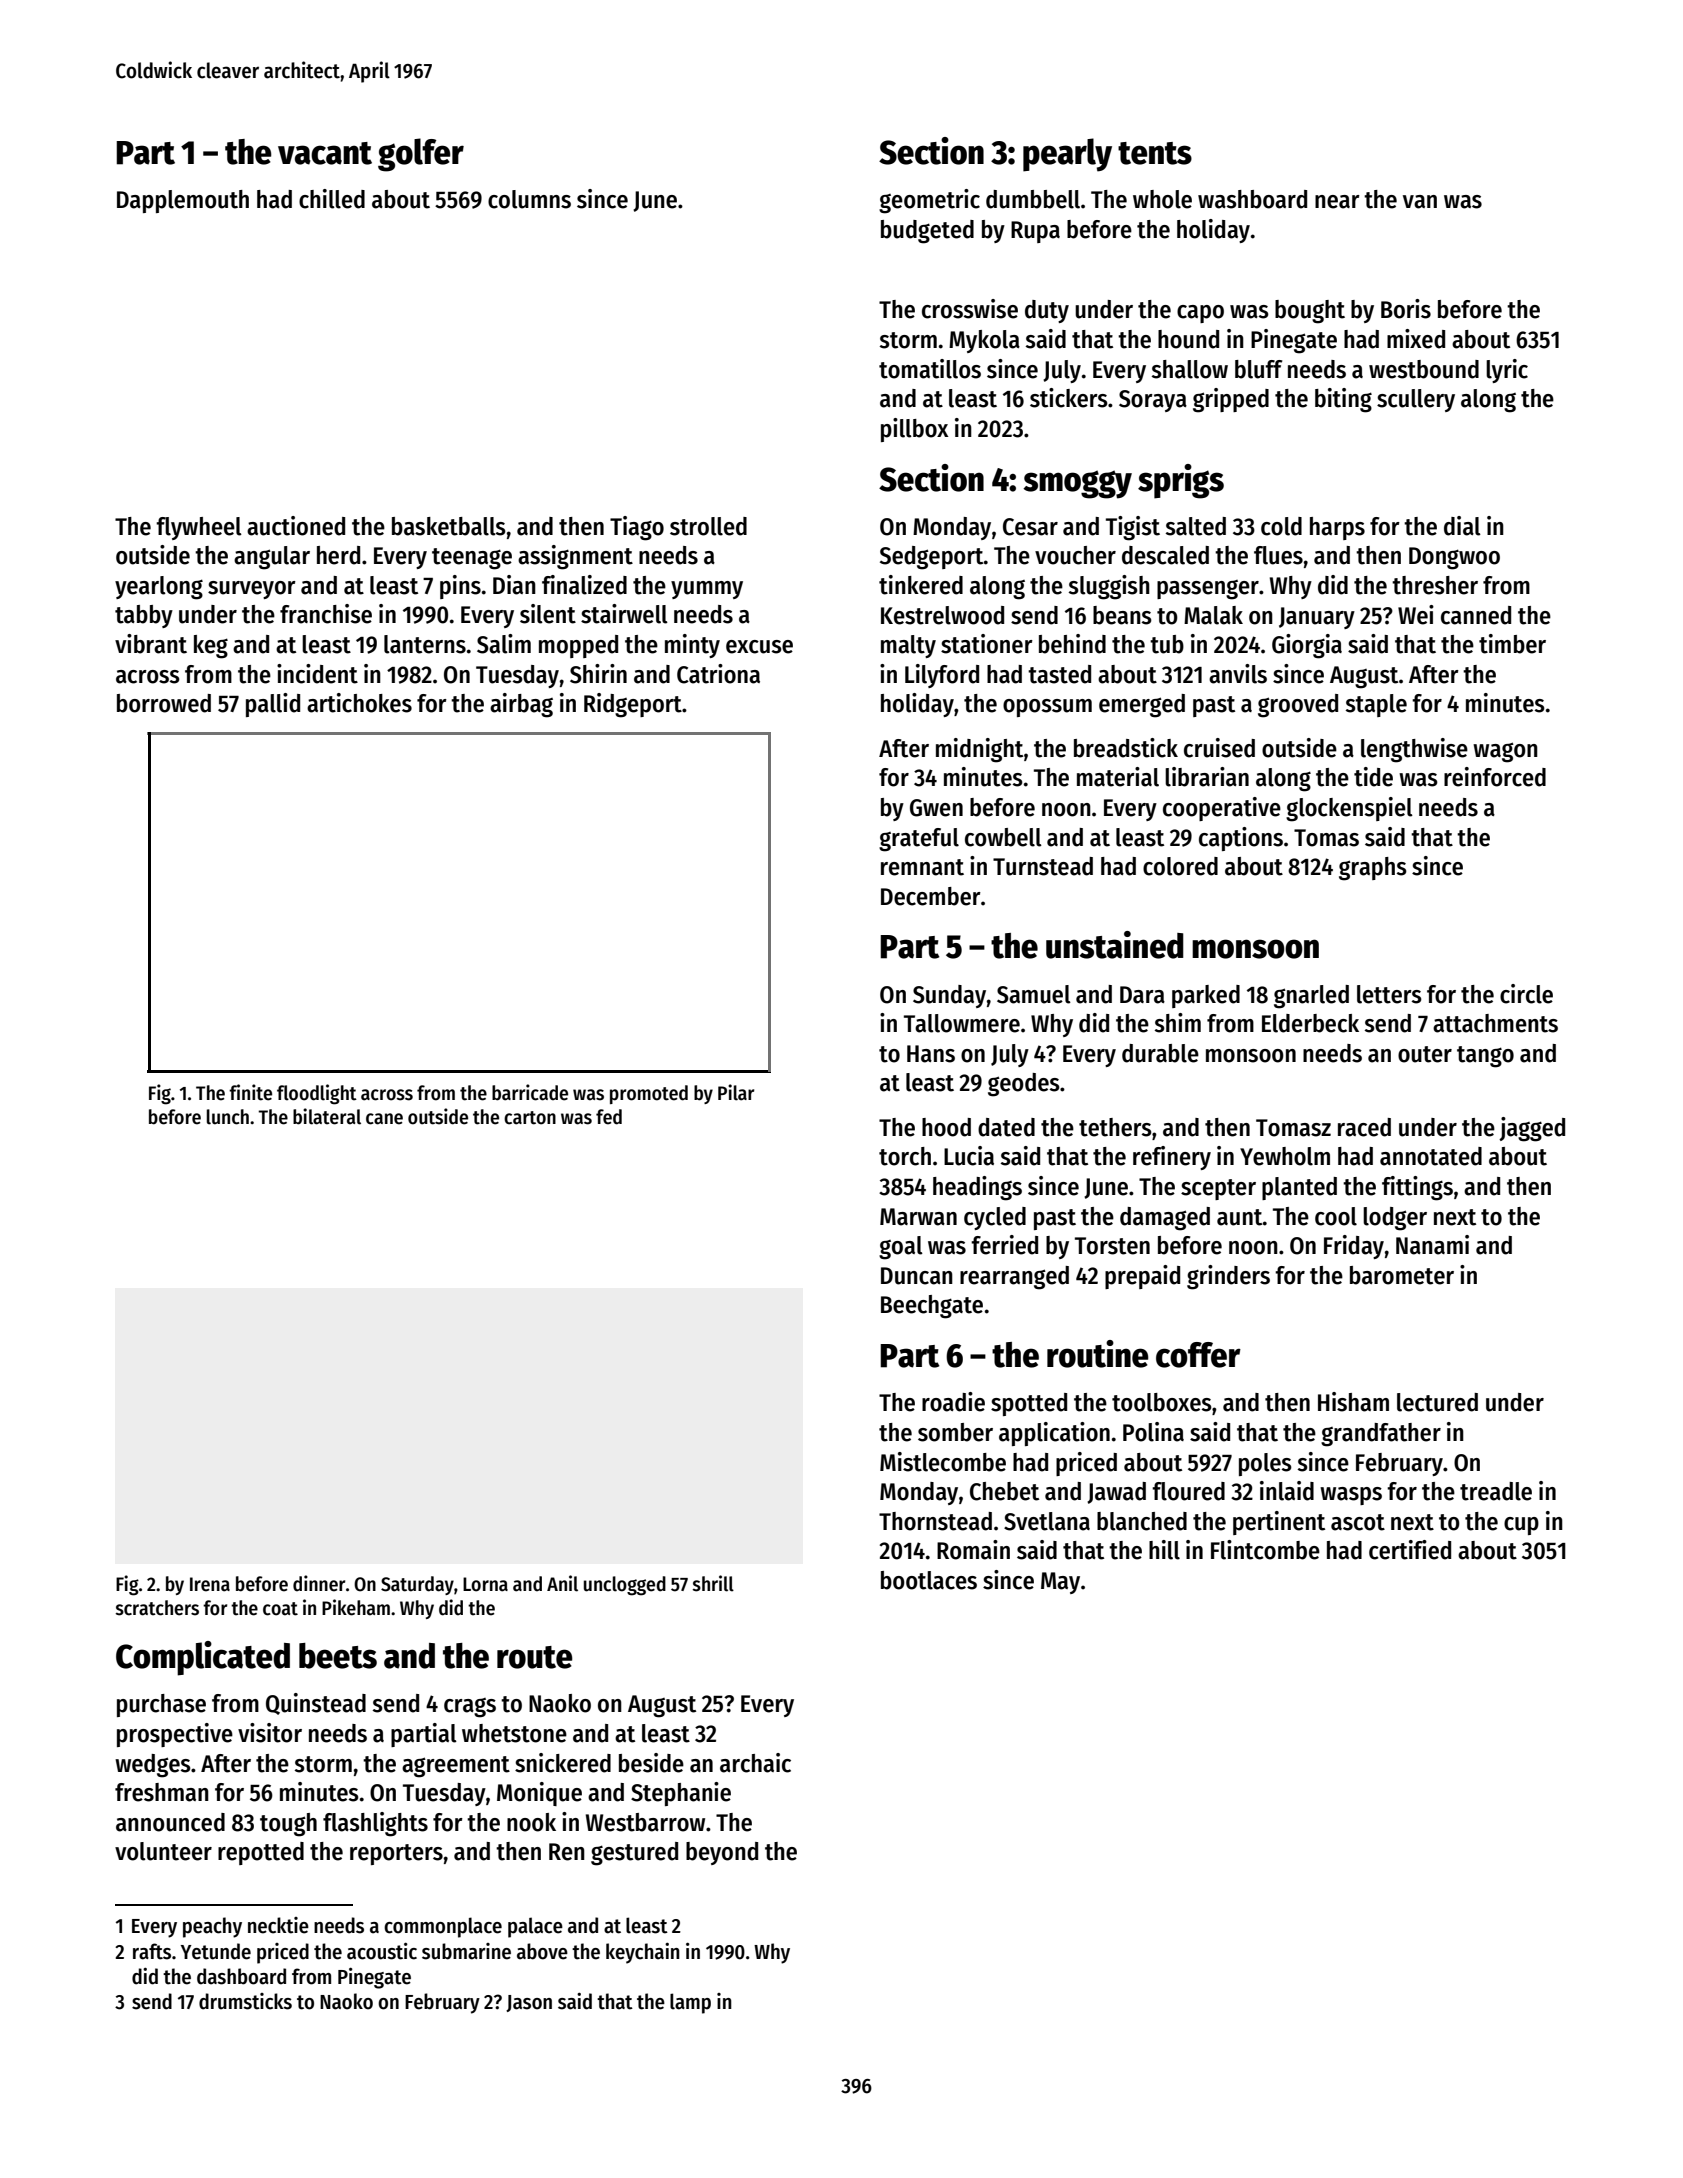 Image resolution: width=1683 pixels, height=2178 pixels. I want to click on golfer, so click(421, 155).
